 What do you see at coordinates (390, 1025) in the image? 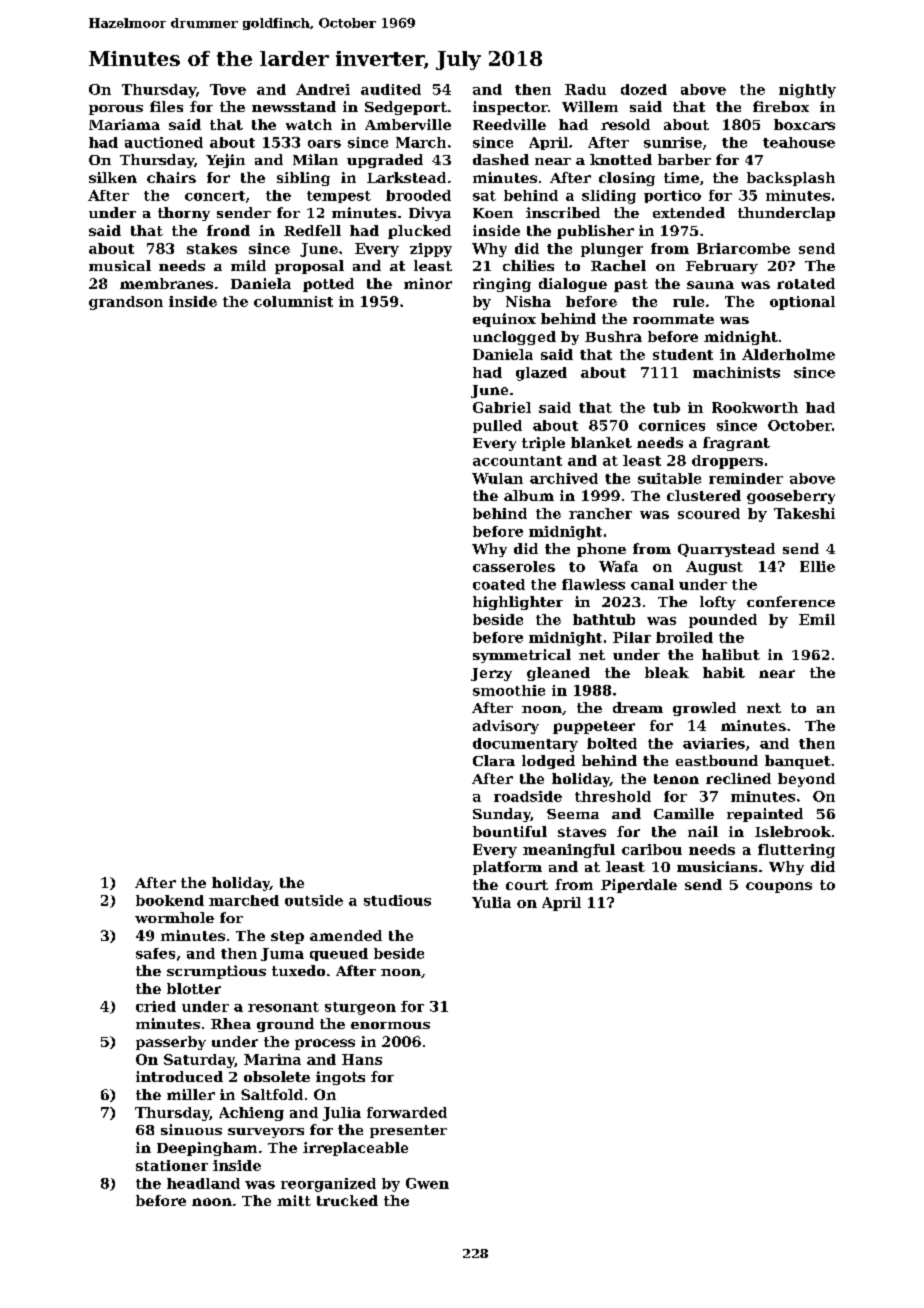
I see `enormous` at bounding box center [390, 1025].
